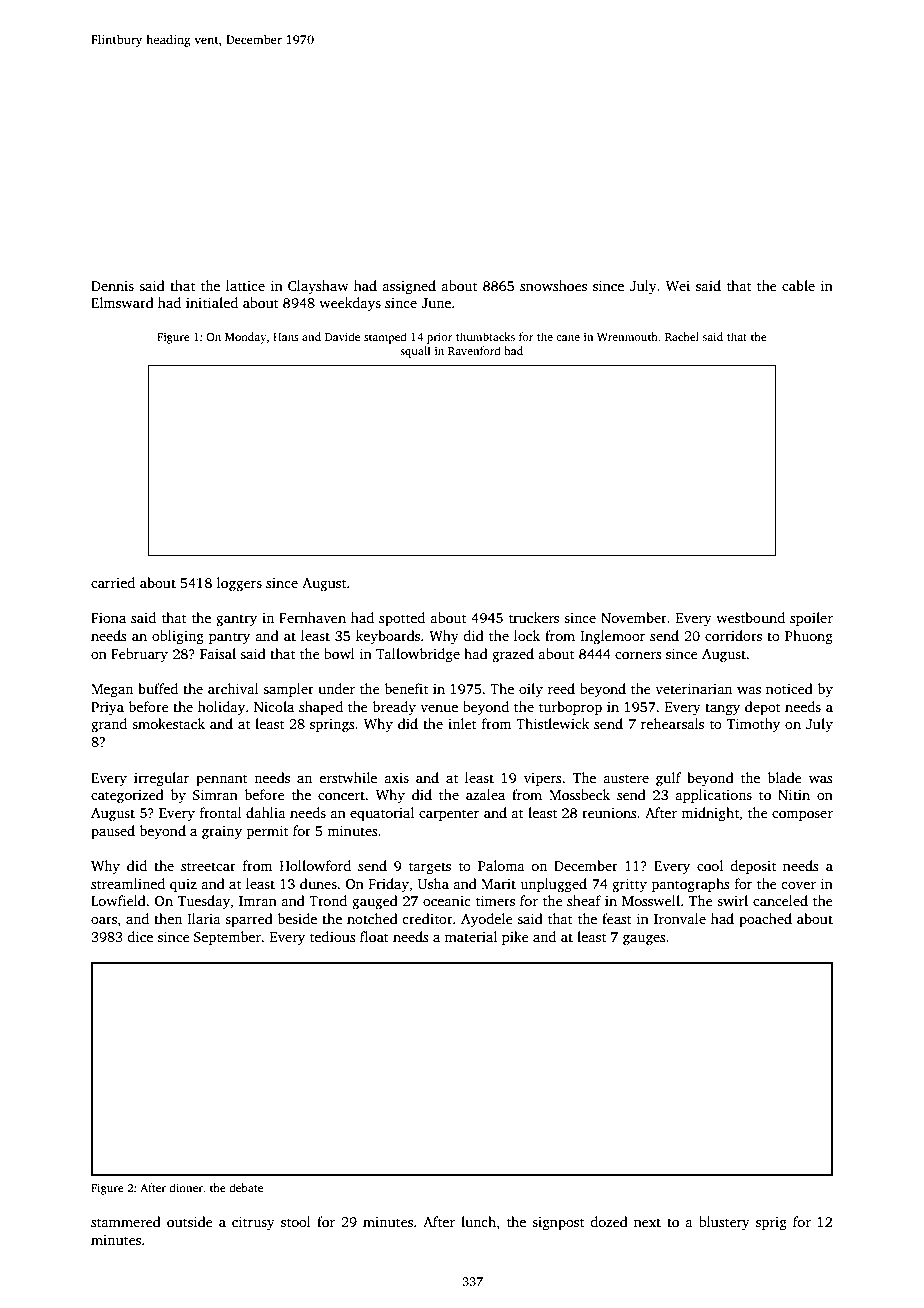 Image resolution: width=924 pixels, height=1308 pixels. I want to click on Ravenford, so click(474, 350).
